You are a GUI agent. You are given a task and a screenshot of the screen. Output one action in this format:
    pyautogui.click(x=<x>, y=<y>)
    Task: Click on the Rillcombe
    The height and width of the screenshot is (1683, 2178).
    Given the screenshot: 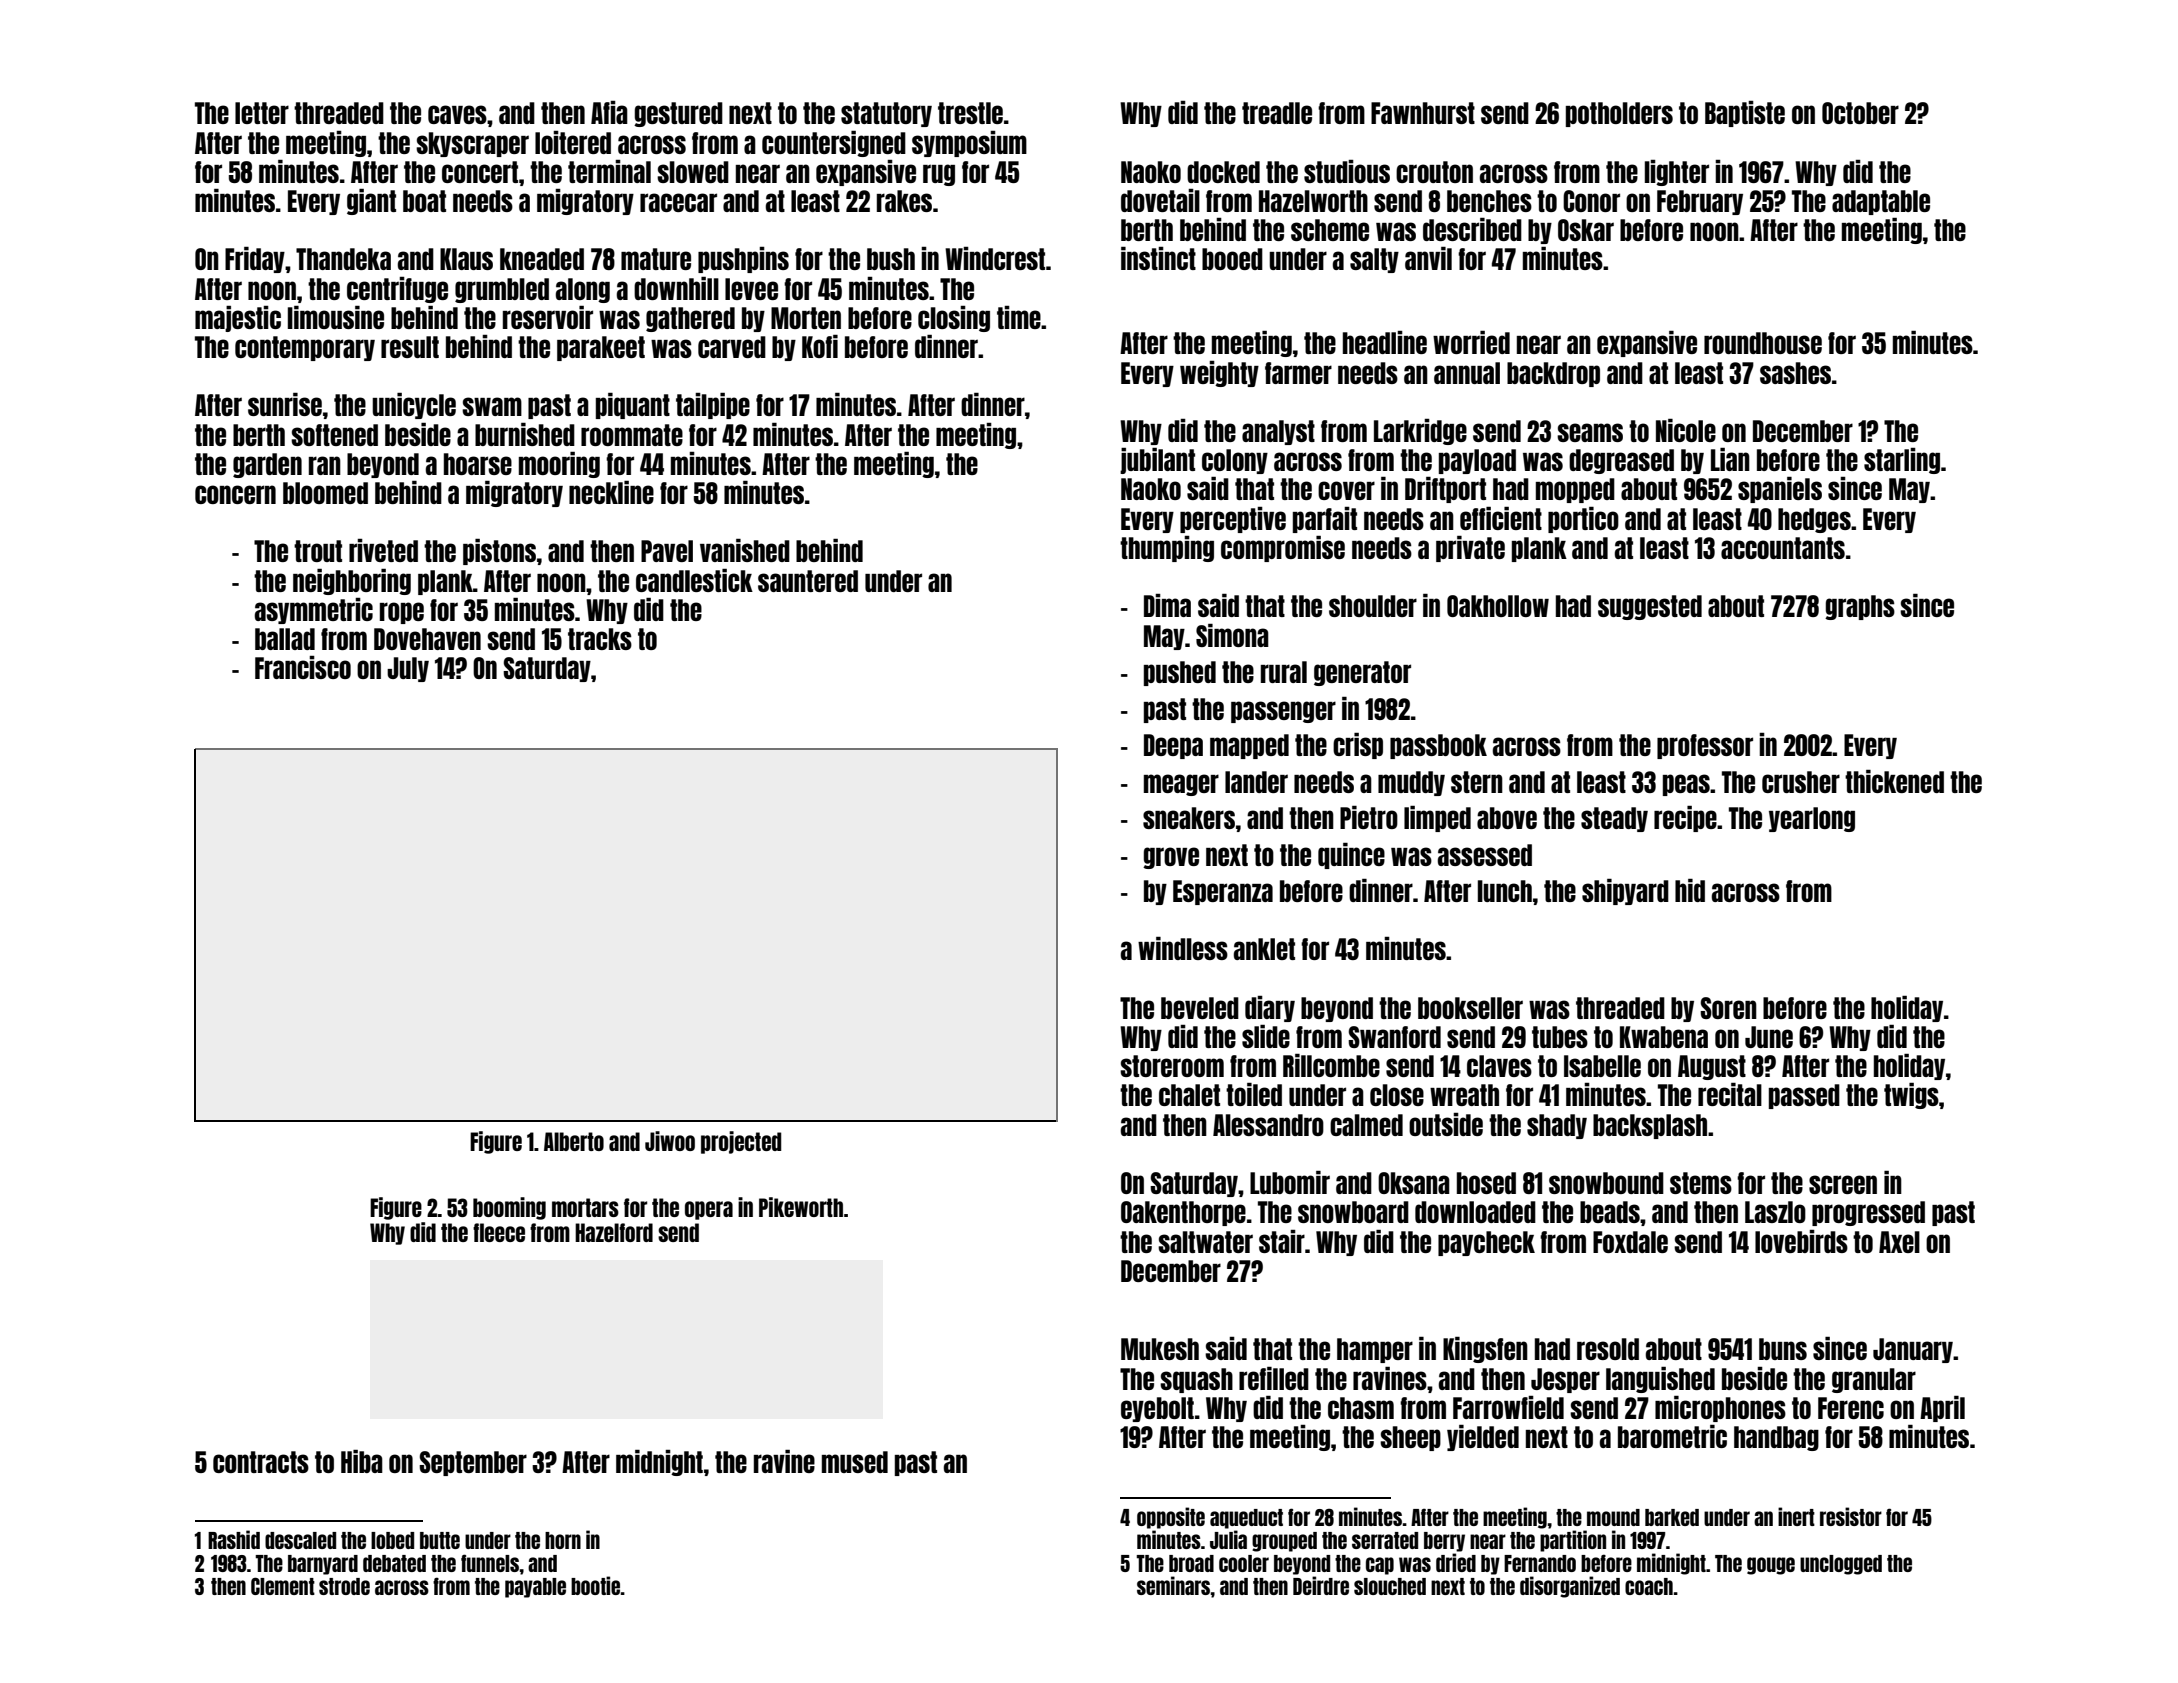 What is the action you would take?
    pyautogui.click(x=1331, y=1065)
